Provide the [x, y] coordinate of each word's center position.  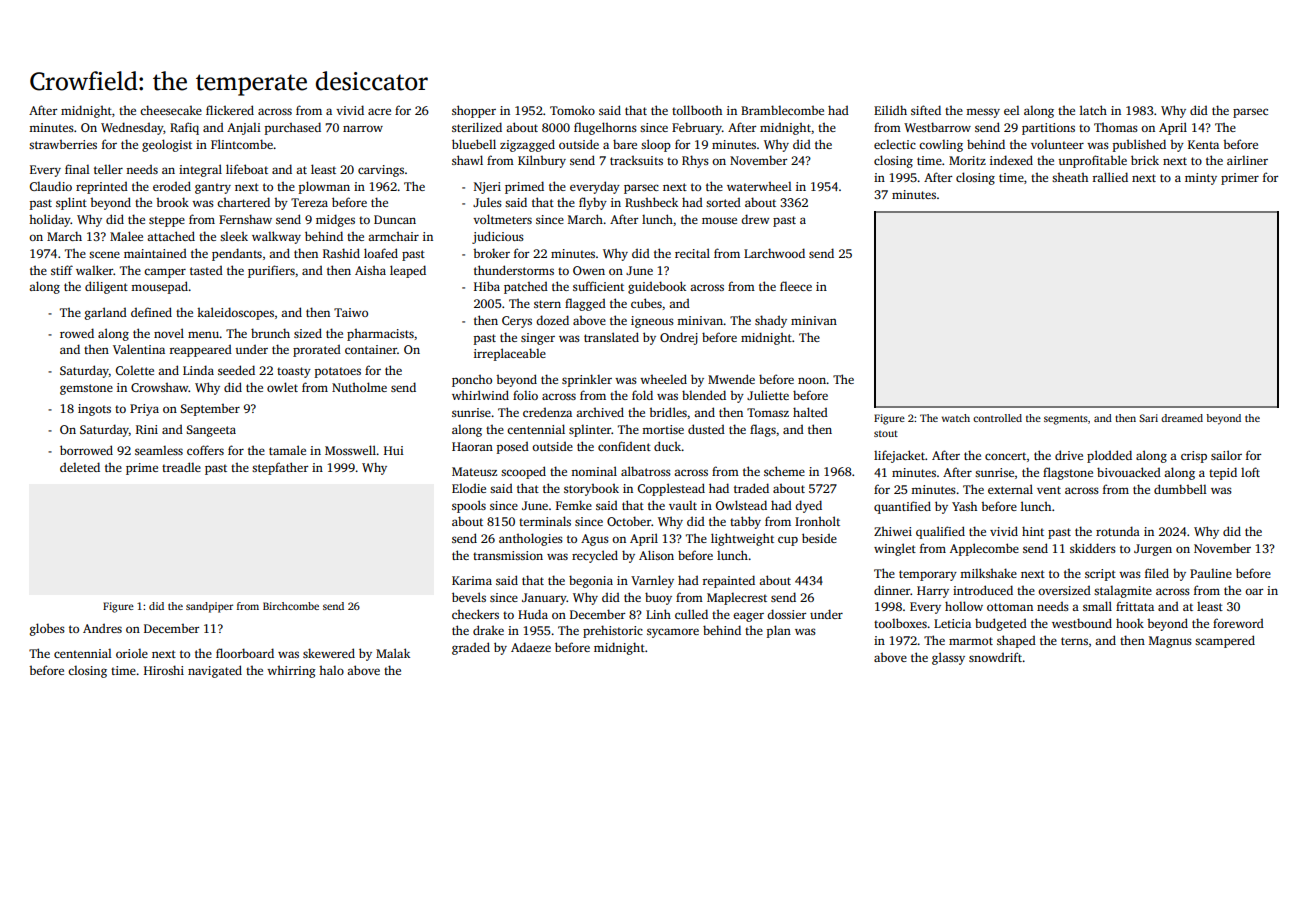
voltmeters [502, 219]
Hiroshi [164, 670]
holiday [50, 220]
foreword [1238, 623]
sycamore [673, 633]
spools [469, 506]
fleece [796, 286]
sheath [1070, 177]
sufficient [598, 286]
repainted [729, 581]
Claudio [51, 186]
